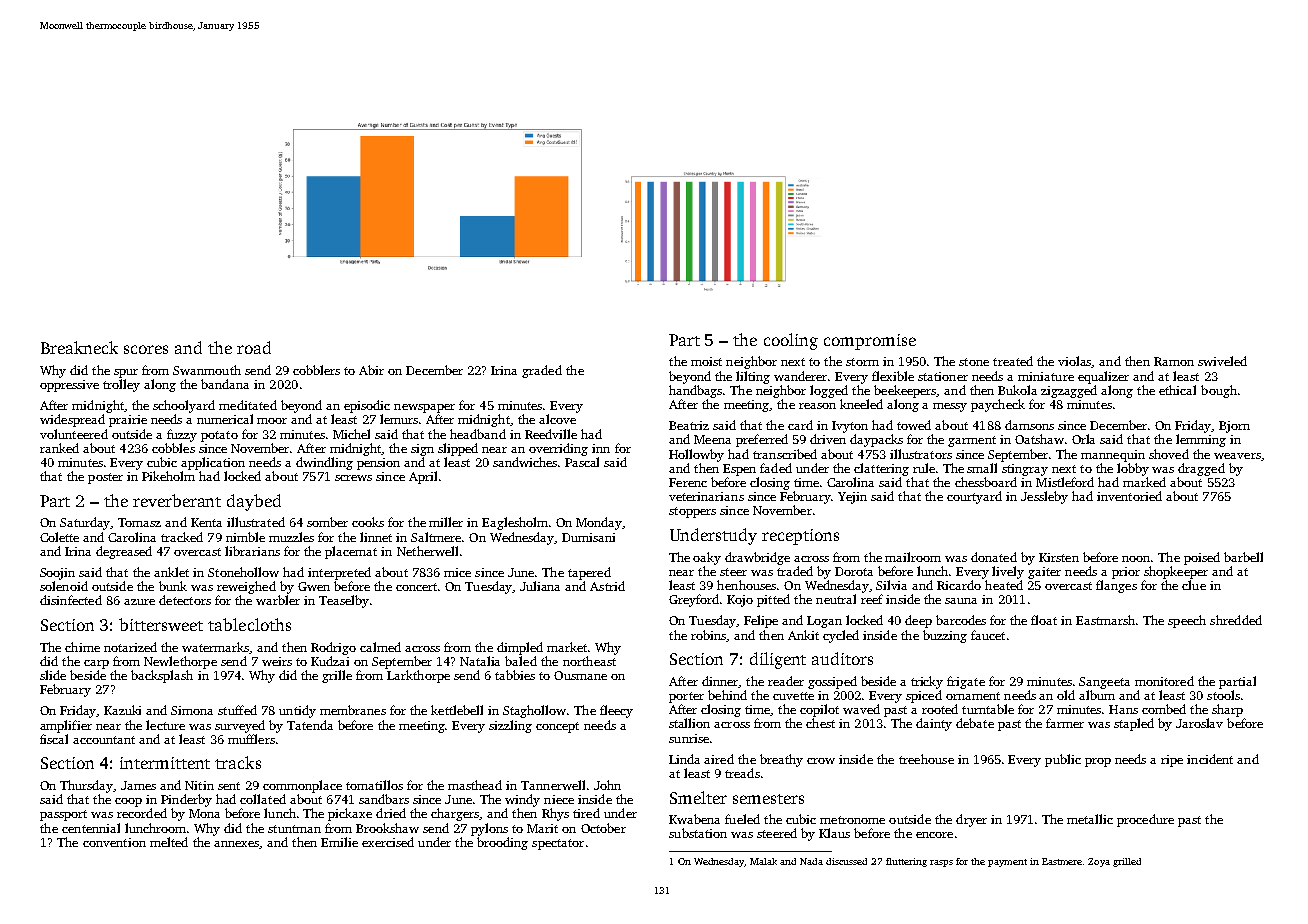 This screenshot has width=1308, height=924. What do you see at coordinates (374, 785) in the screenshot?
I see `tomatillos` at bounding box center [374, 785].
